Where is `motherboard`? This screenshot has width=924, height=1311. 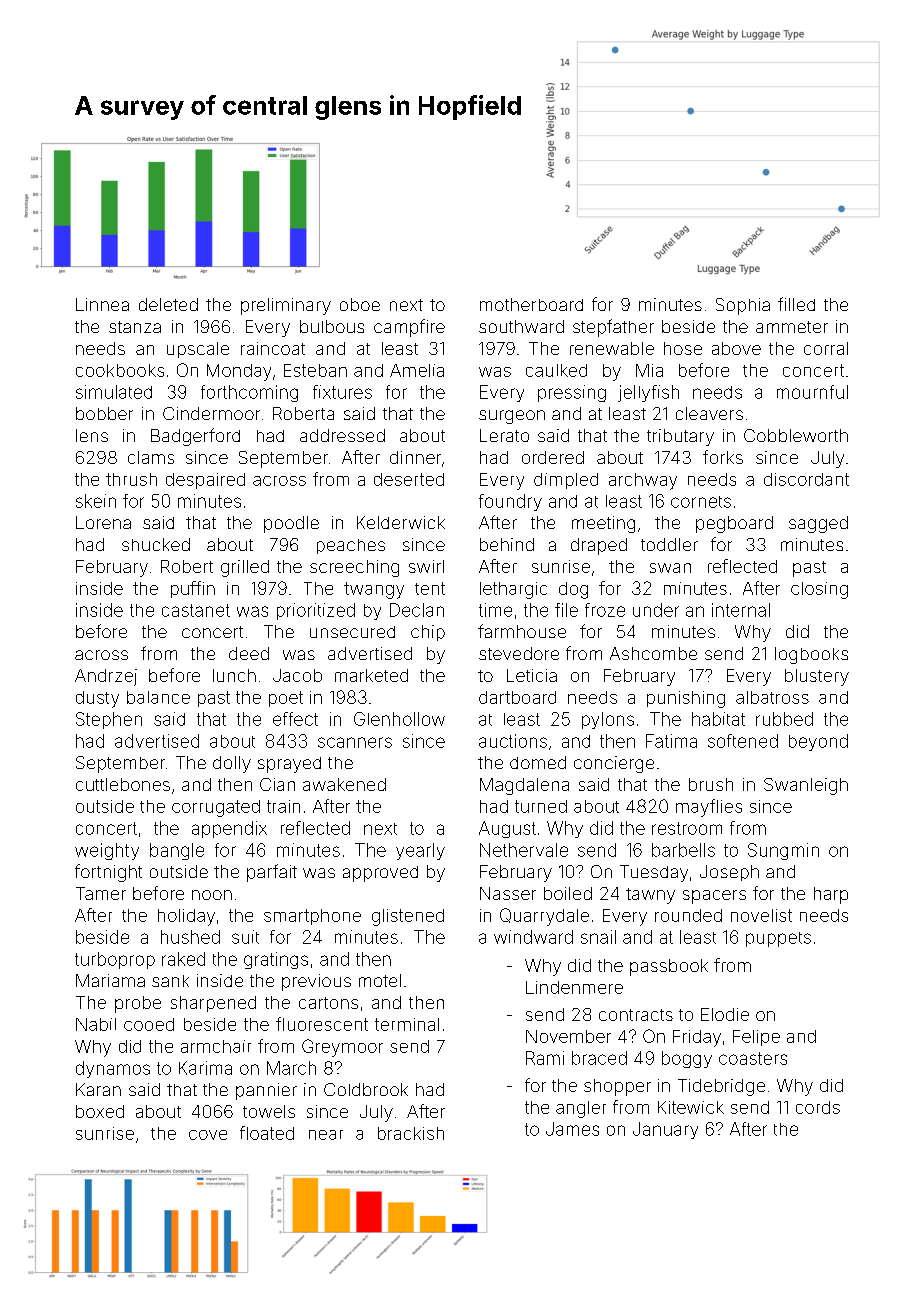
motherboard is located at coordinates (531, 304).
